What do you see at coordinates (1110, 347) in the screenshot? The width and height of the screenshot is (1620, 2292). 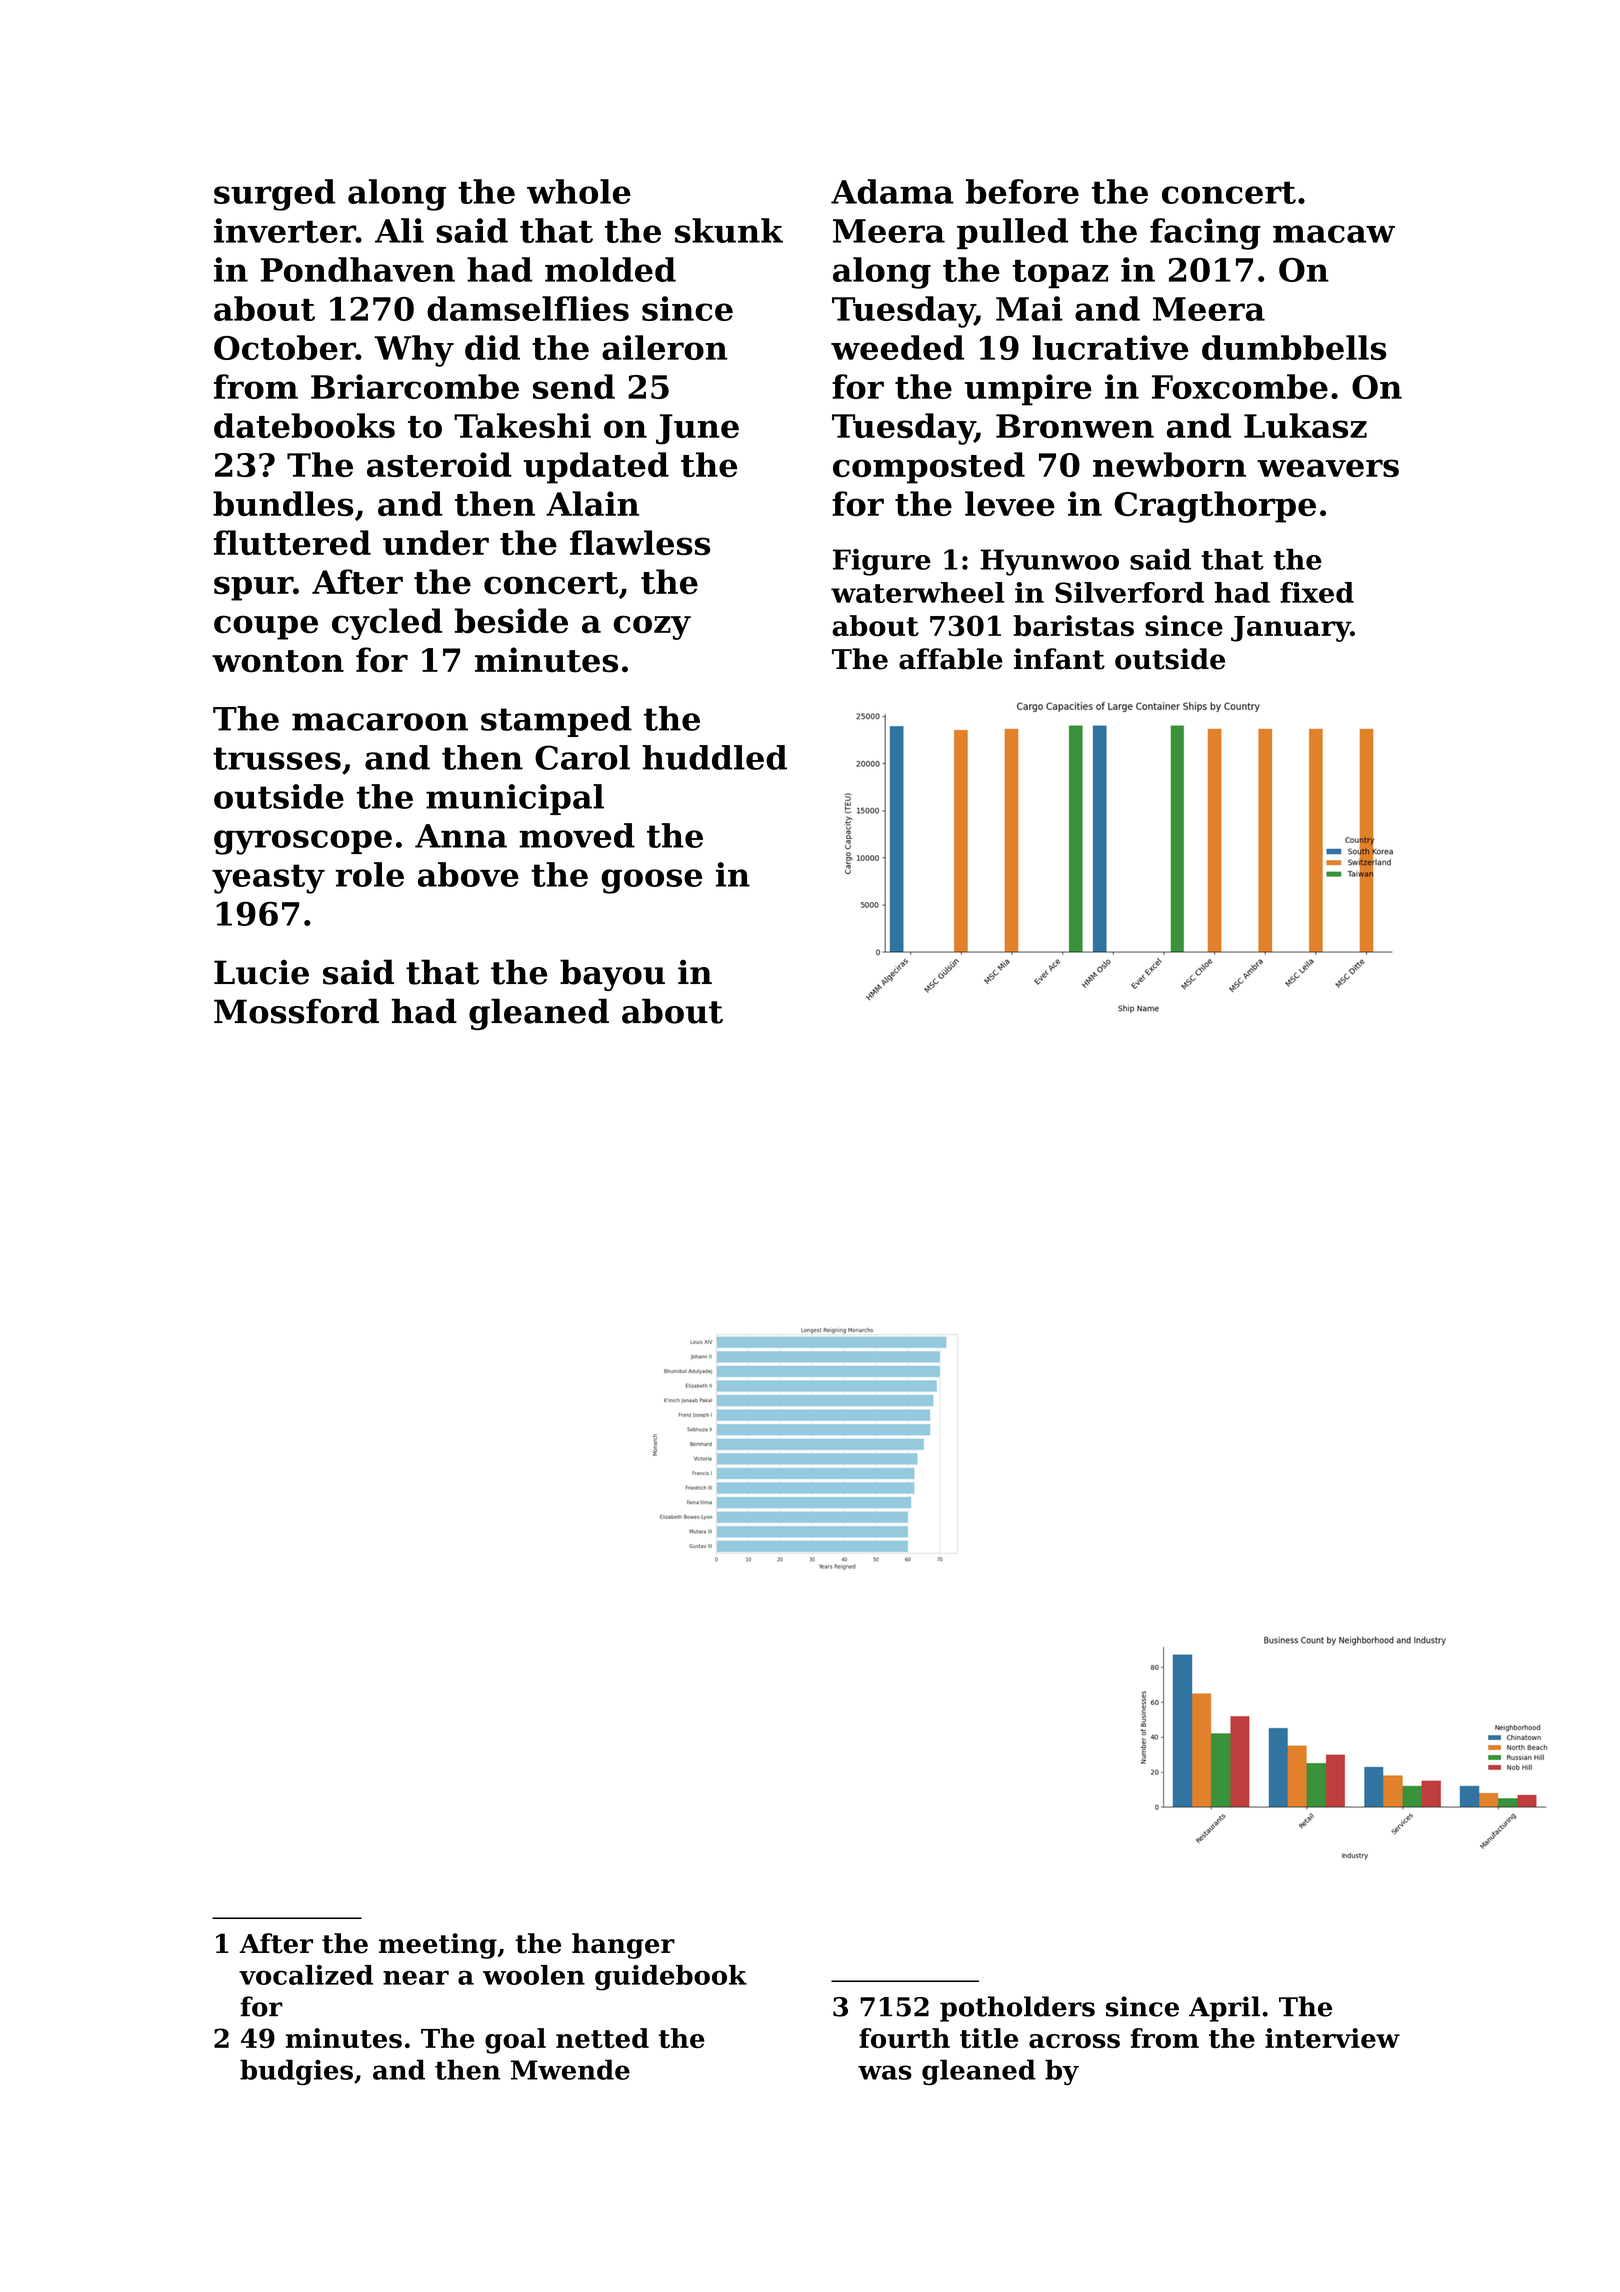 I see `lucrative` at bounding box center [1110, 347].
